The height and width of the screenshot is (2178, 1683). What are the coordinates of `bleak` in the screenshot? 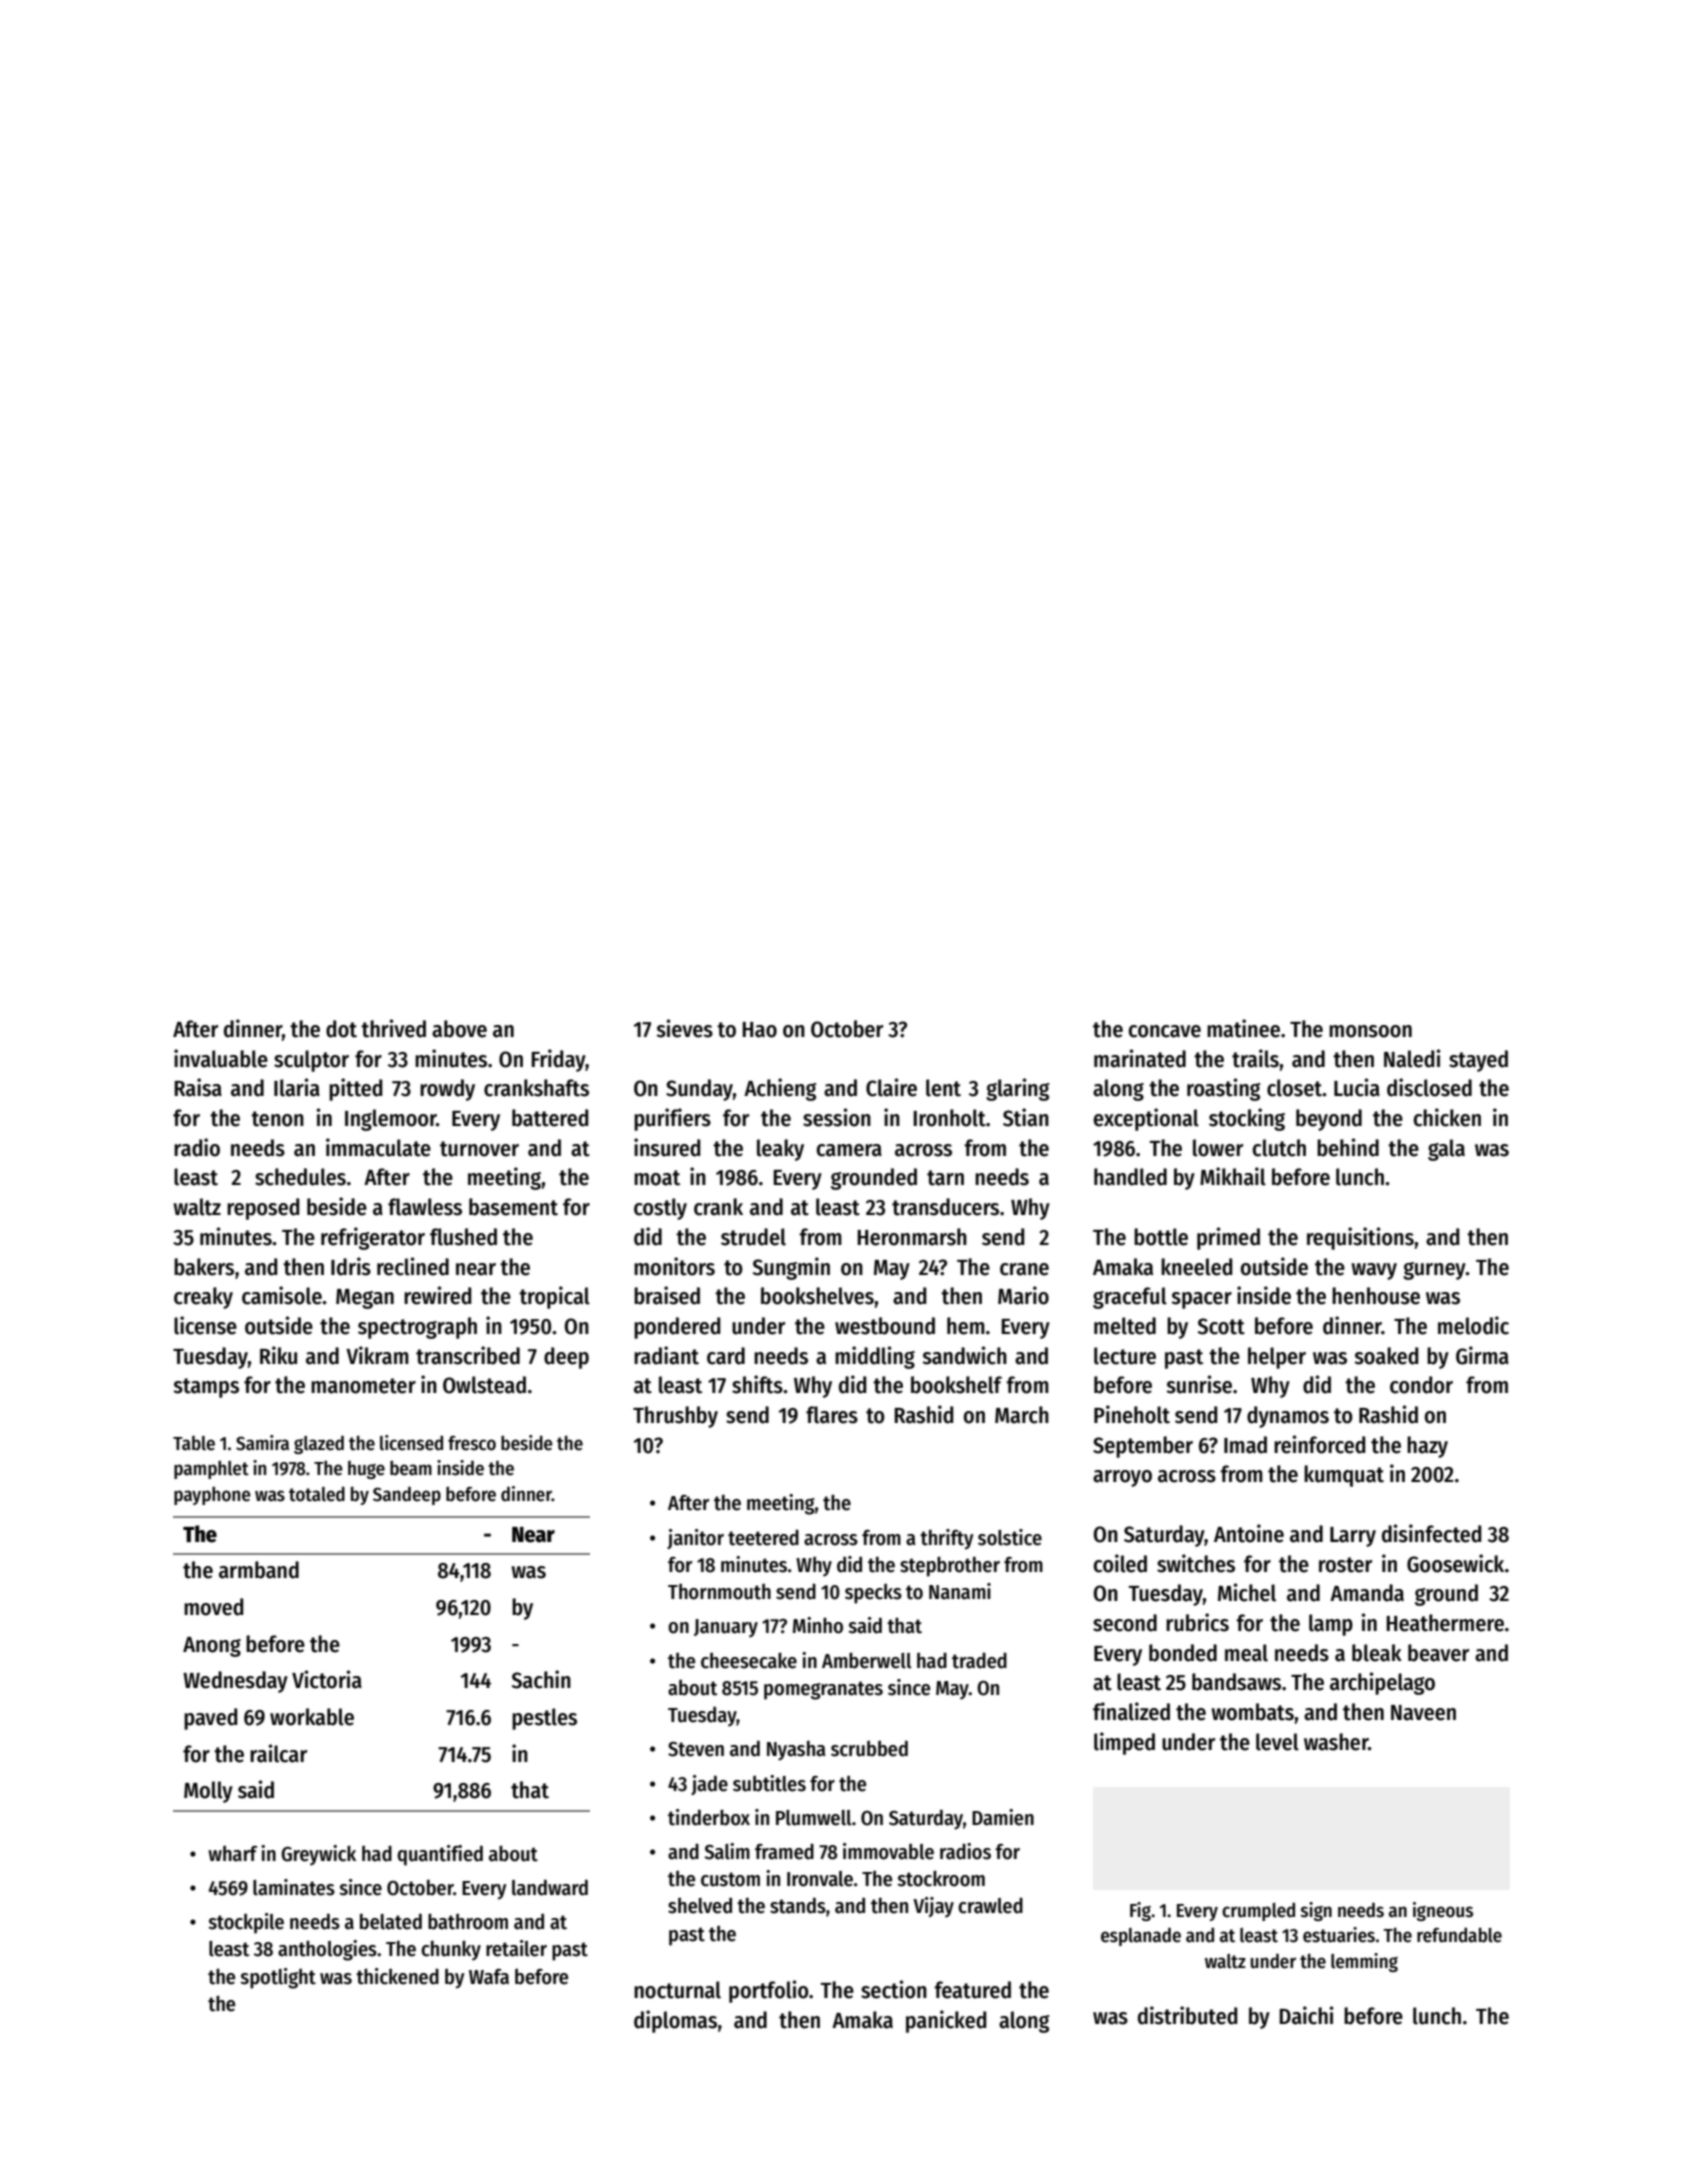 It's located at (1377, 1653).
